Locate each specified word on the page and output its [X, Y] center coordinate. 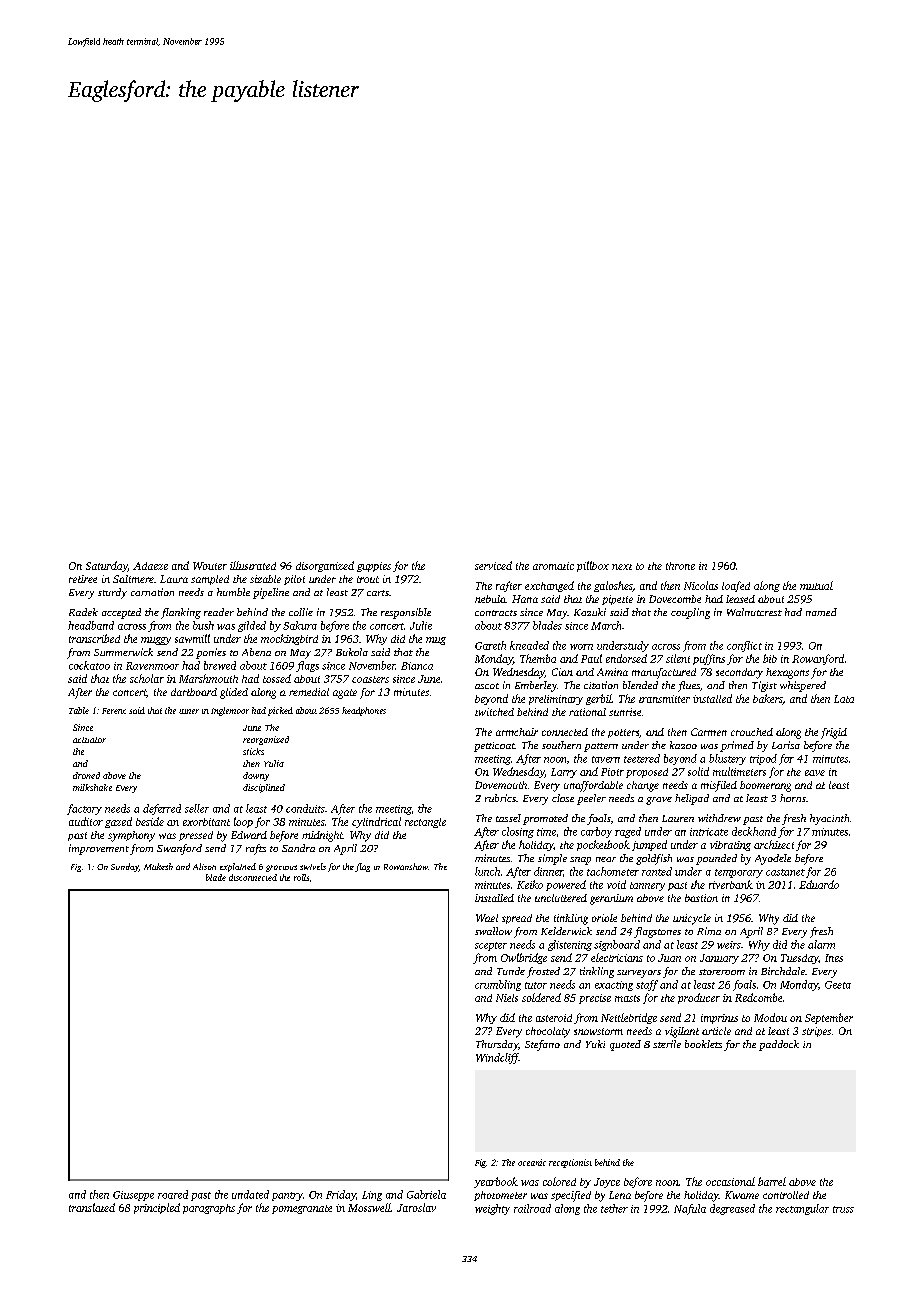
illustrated [253, 565]
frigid [834, 733]
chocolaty [548, 1032]
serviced [493, 565]
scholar [147, 678]
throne [680, 566]
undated [250, 1194]
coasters [370, 679]
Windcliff [497, 1058]
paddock [779, 1045]
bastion [701, 898]
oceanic [532, 1162]
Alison [204, 866]
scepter [491, 946]
